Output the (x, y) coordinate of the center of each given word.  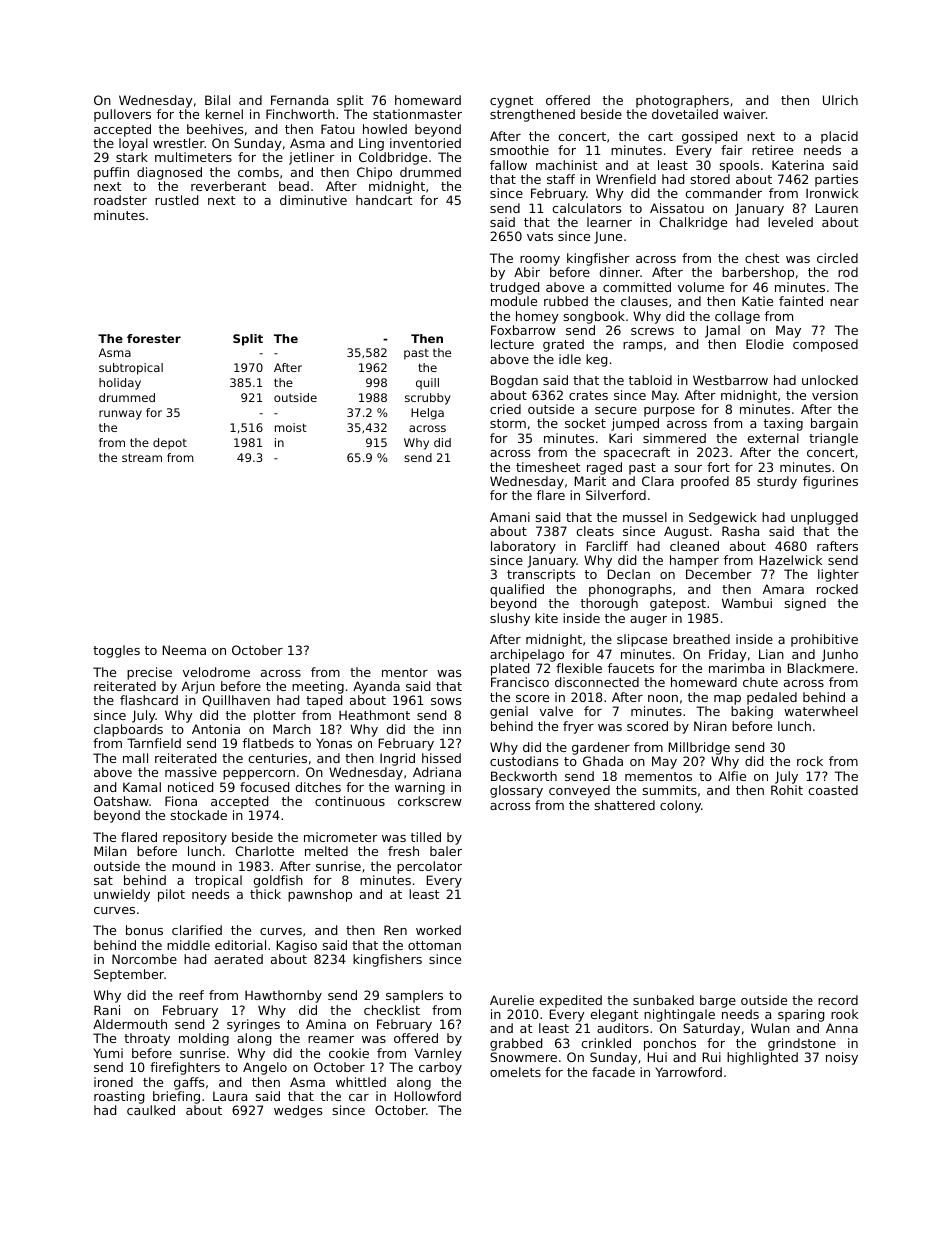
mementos (658, 776)
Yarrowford (689, 1072)
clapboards (128, 730)
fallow (508, 165)
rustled (176, 200)
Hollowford (428, 1096)
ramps (642, 347)
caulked (151, 1110)
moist (291, 427)
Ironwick (832, 193)
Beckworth (524, 776)
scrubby (428, 399)
